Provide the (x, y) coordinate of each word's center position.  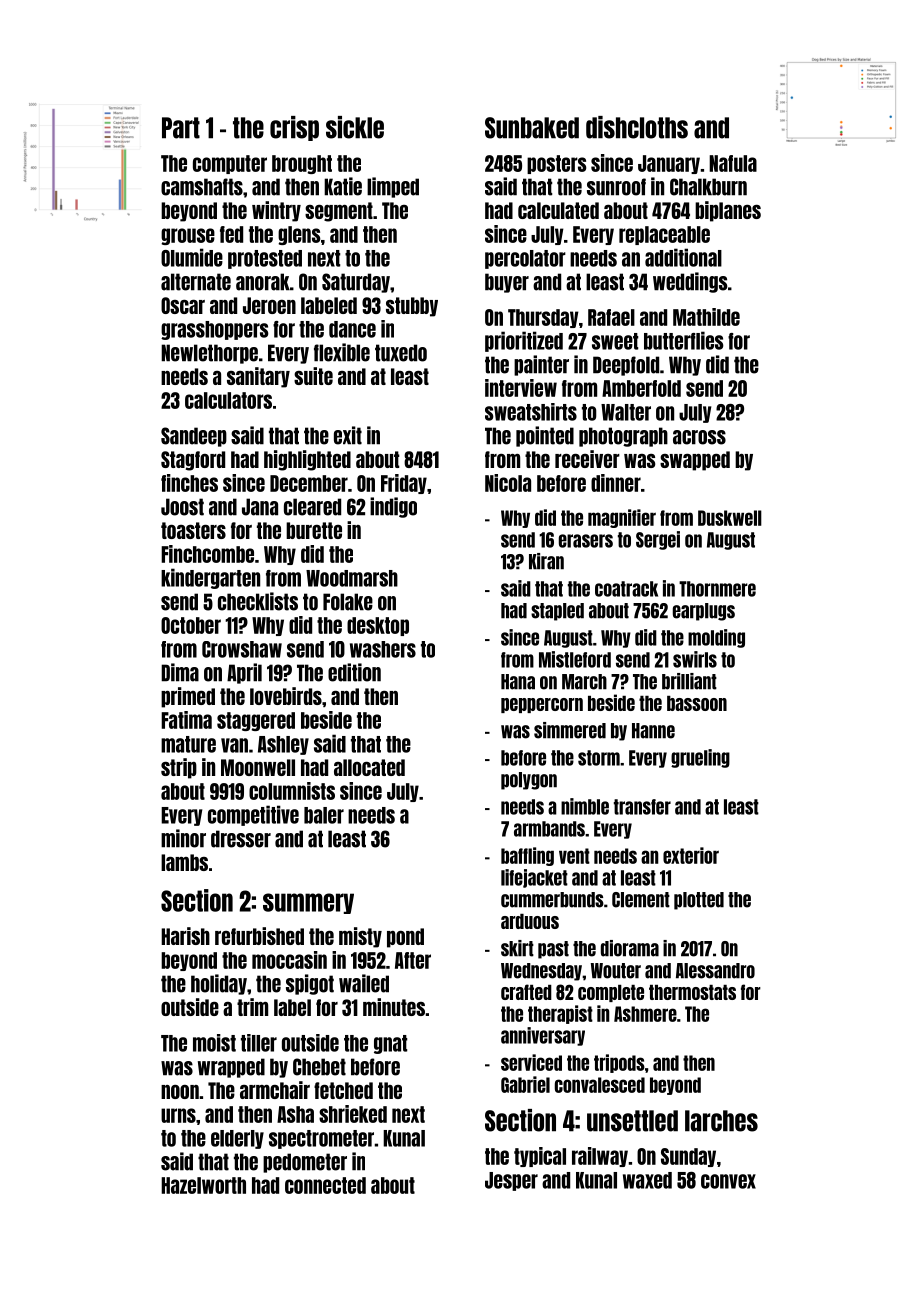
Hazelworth (203, 1185)
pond (405, 938)
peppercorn (542, 705)
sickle (355, 127)
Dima (180, 672)
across (699, 437)
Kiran (546, 561)
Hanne (653, 731)
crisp (294, 128)
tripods (619, 1063)
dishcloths (637, 127)
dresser (241, 839)
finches (189, 483)
